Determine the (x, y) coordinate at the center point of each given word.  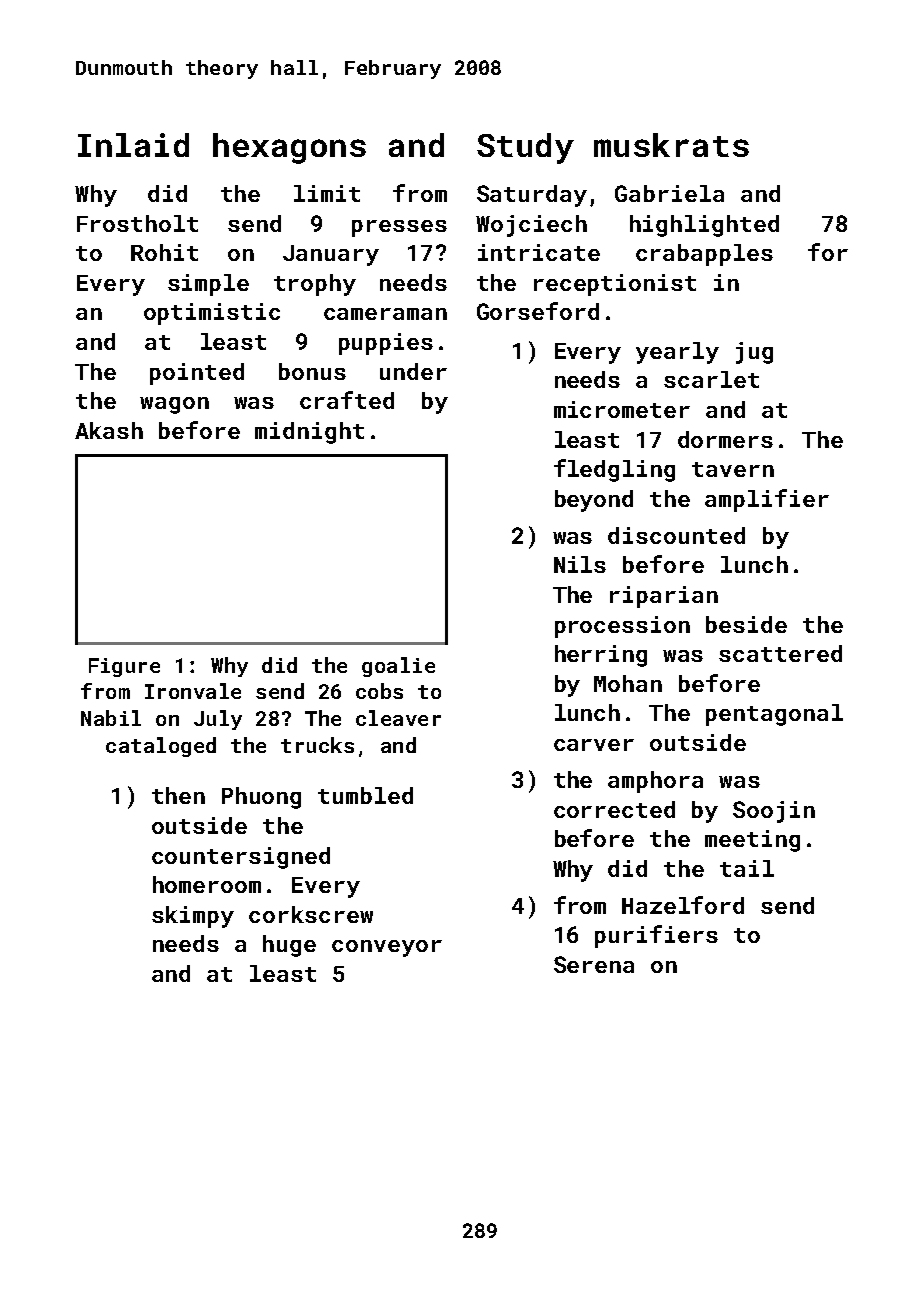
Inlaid (133, 145)
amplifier (767, 500)
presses (399, 228)
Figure (124, 667)
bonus (312, 371)
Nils (580, 564)
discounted (676, 535)
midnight (309, 433)
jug (754, 353)
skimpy (193, 917)
